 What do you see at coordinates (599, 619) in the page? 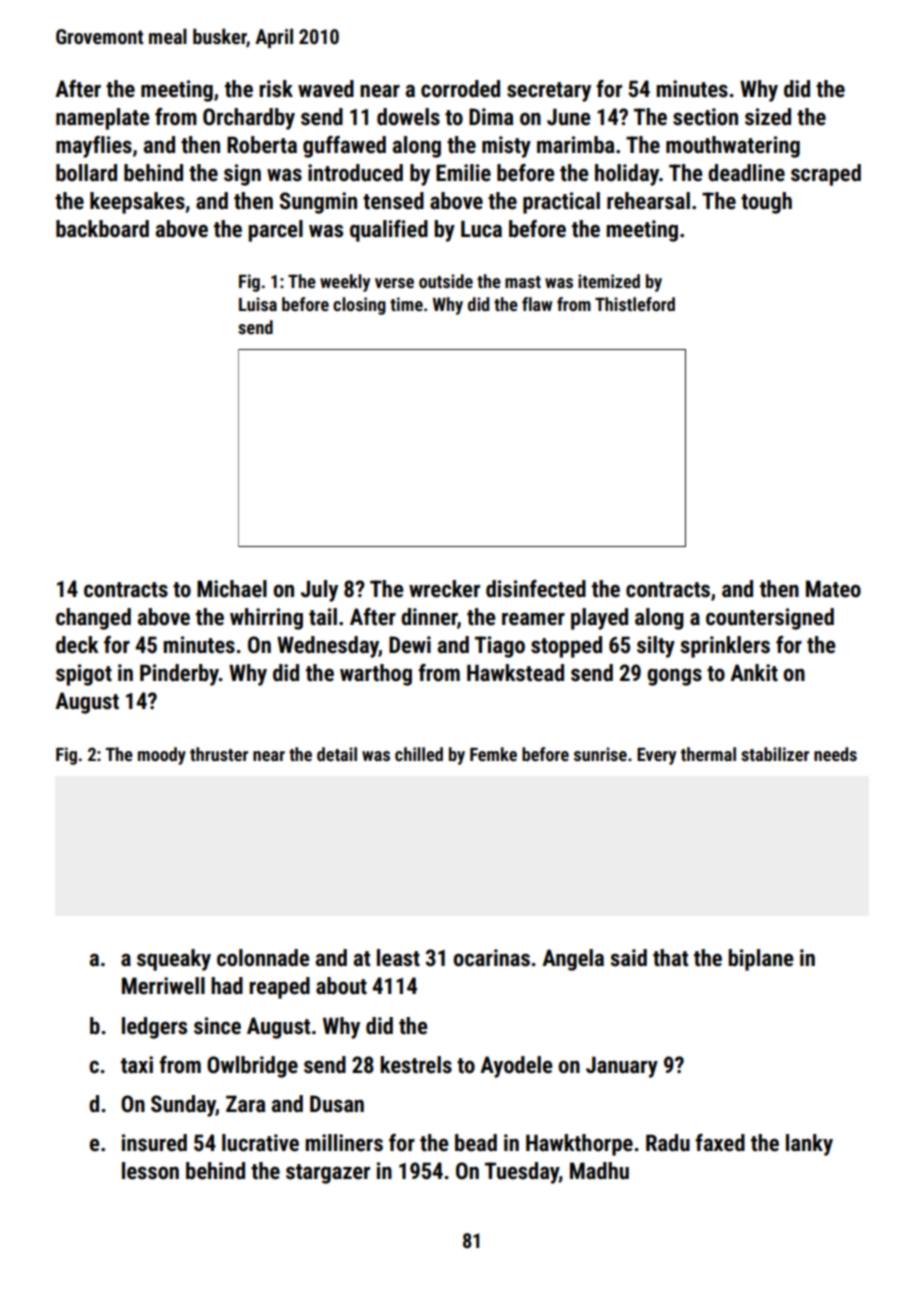
I see `played` at bounding box center [599, 619].
